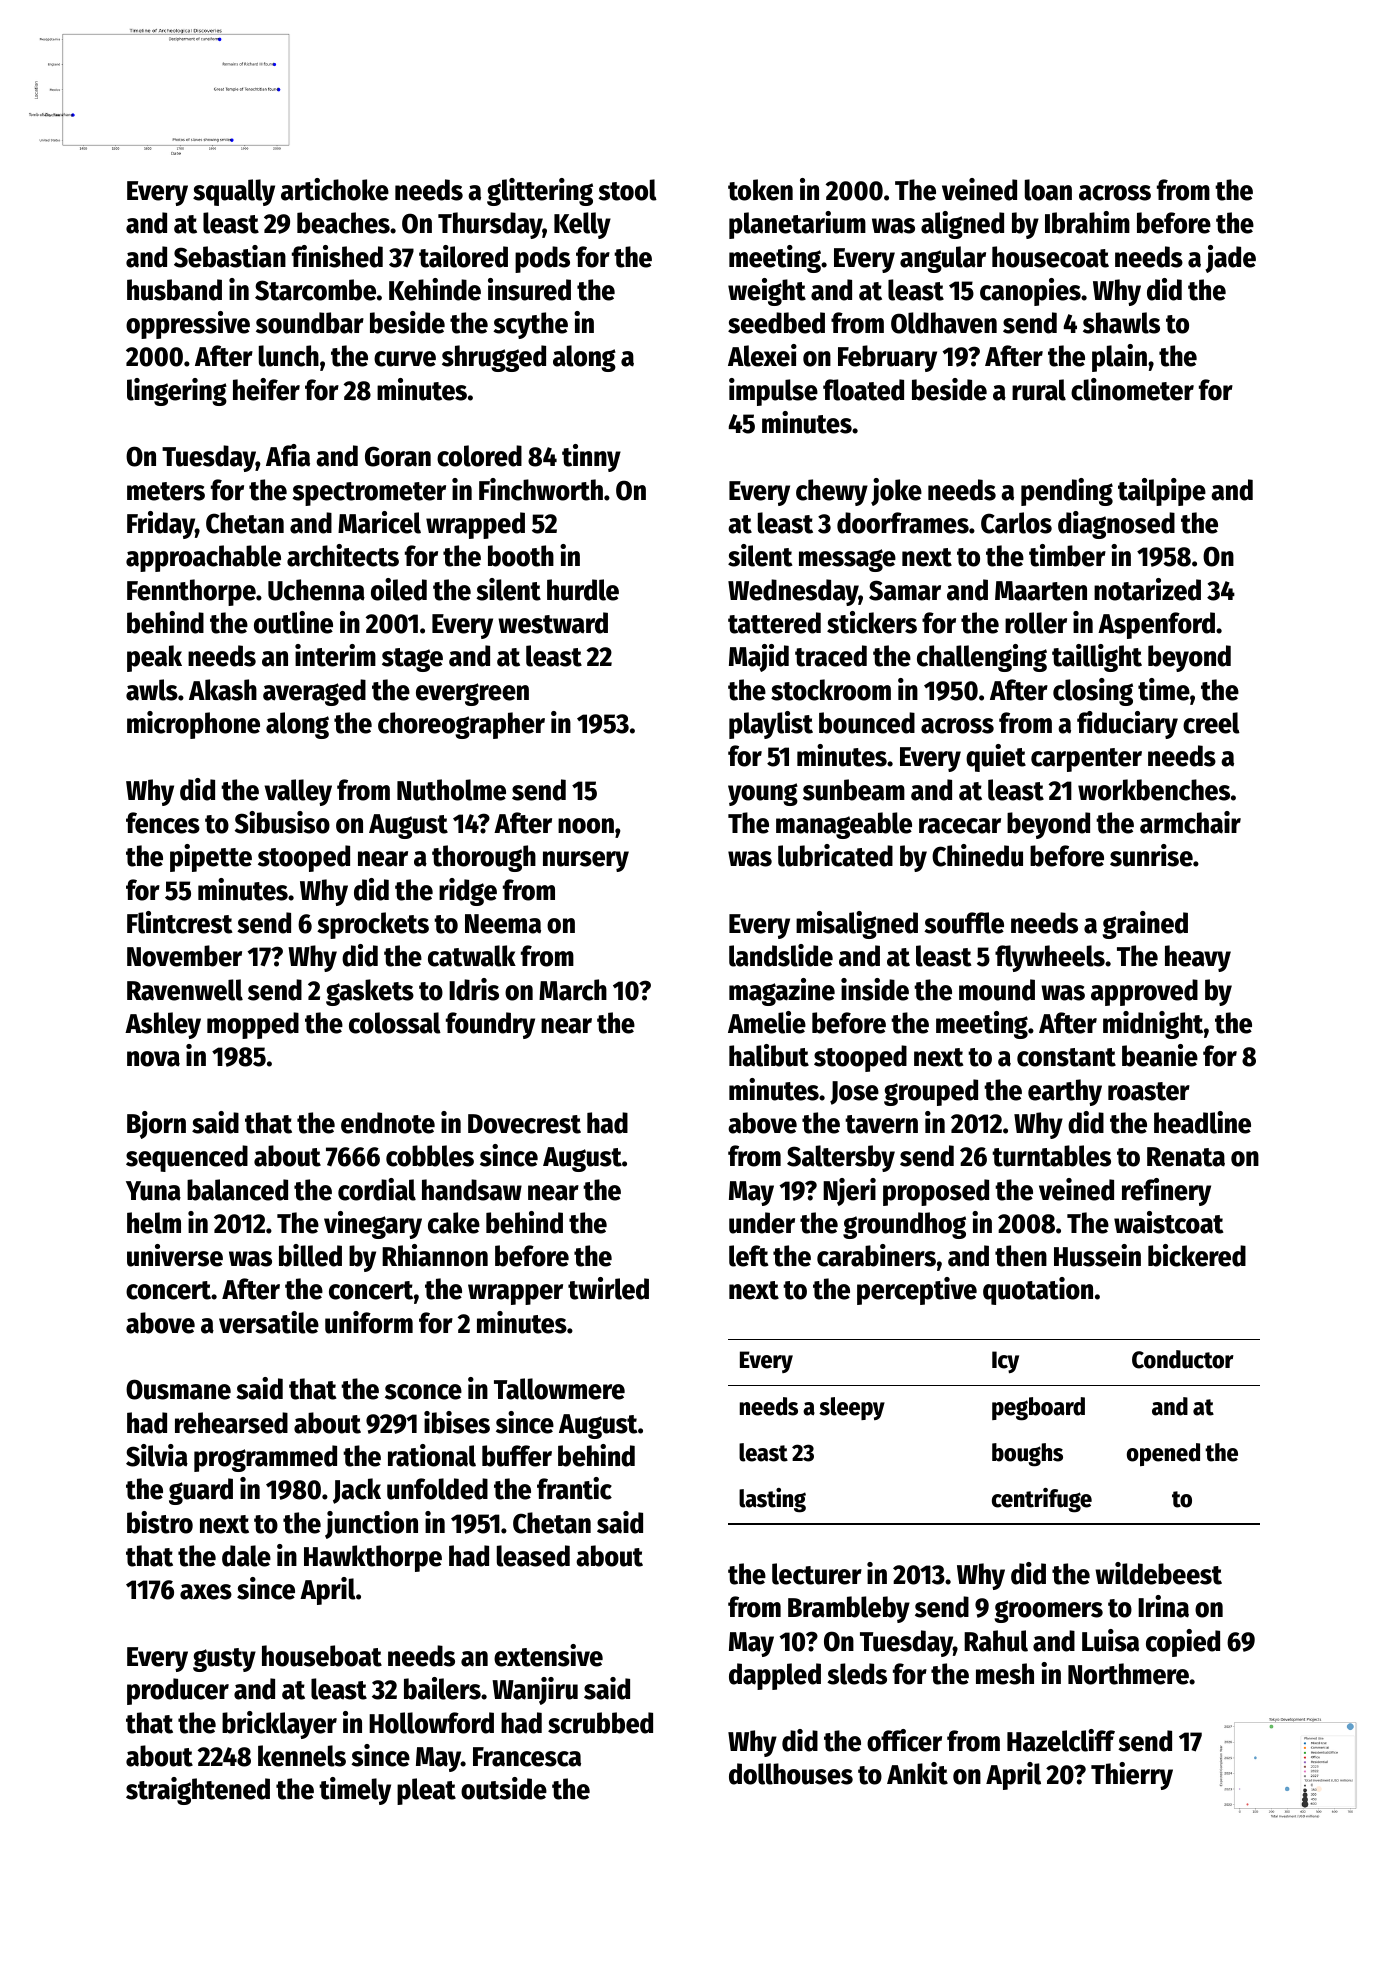 The image size is (1386, 1969). I want to click on flywheels, so click(1050, 958).
